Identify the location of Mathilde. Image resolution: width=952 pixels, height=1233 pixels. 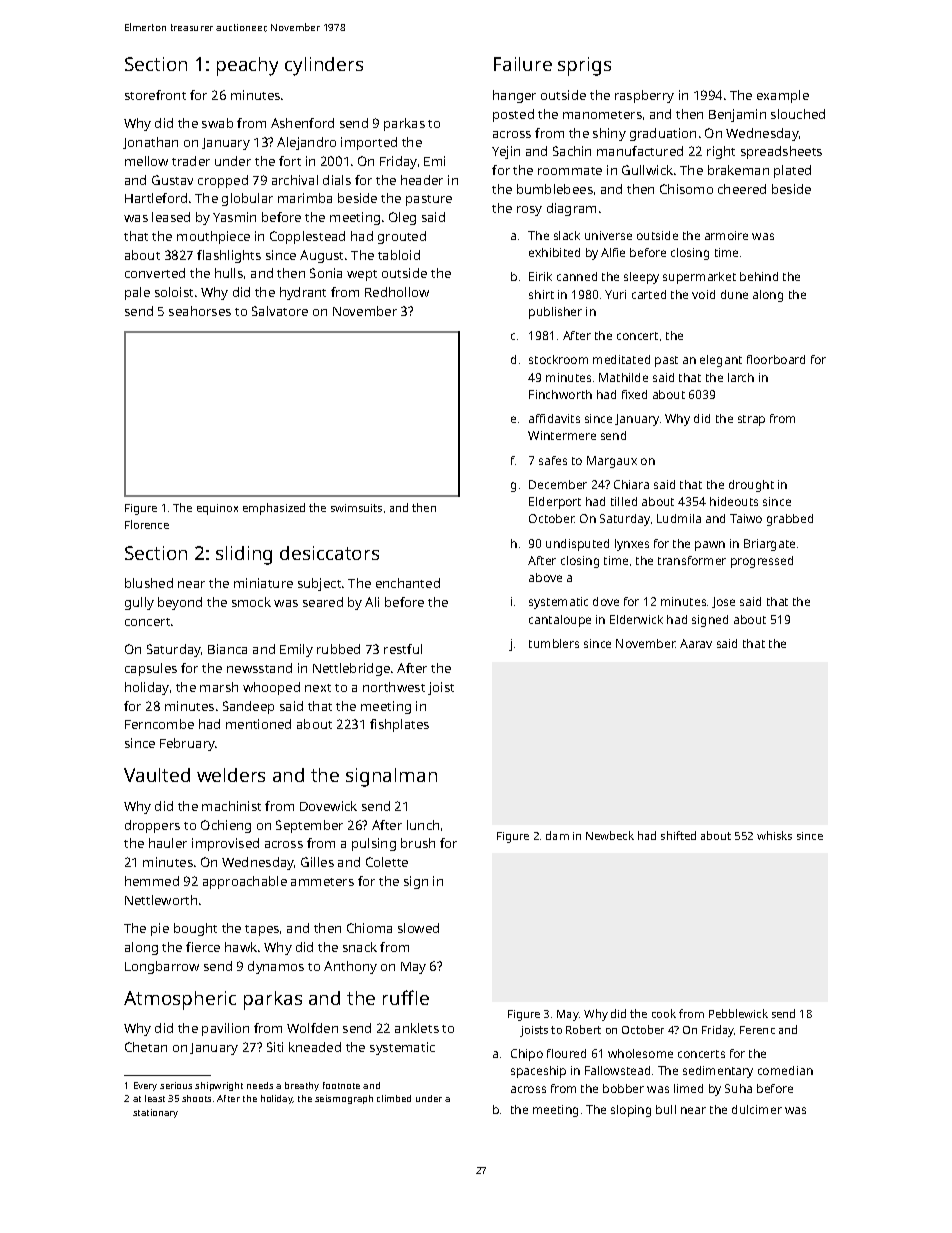
(623, 377).
